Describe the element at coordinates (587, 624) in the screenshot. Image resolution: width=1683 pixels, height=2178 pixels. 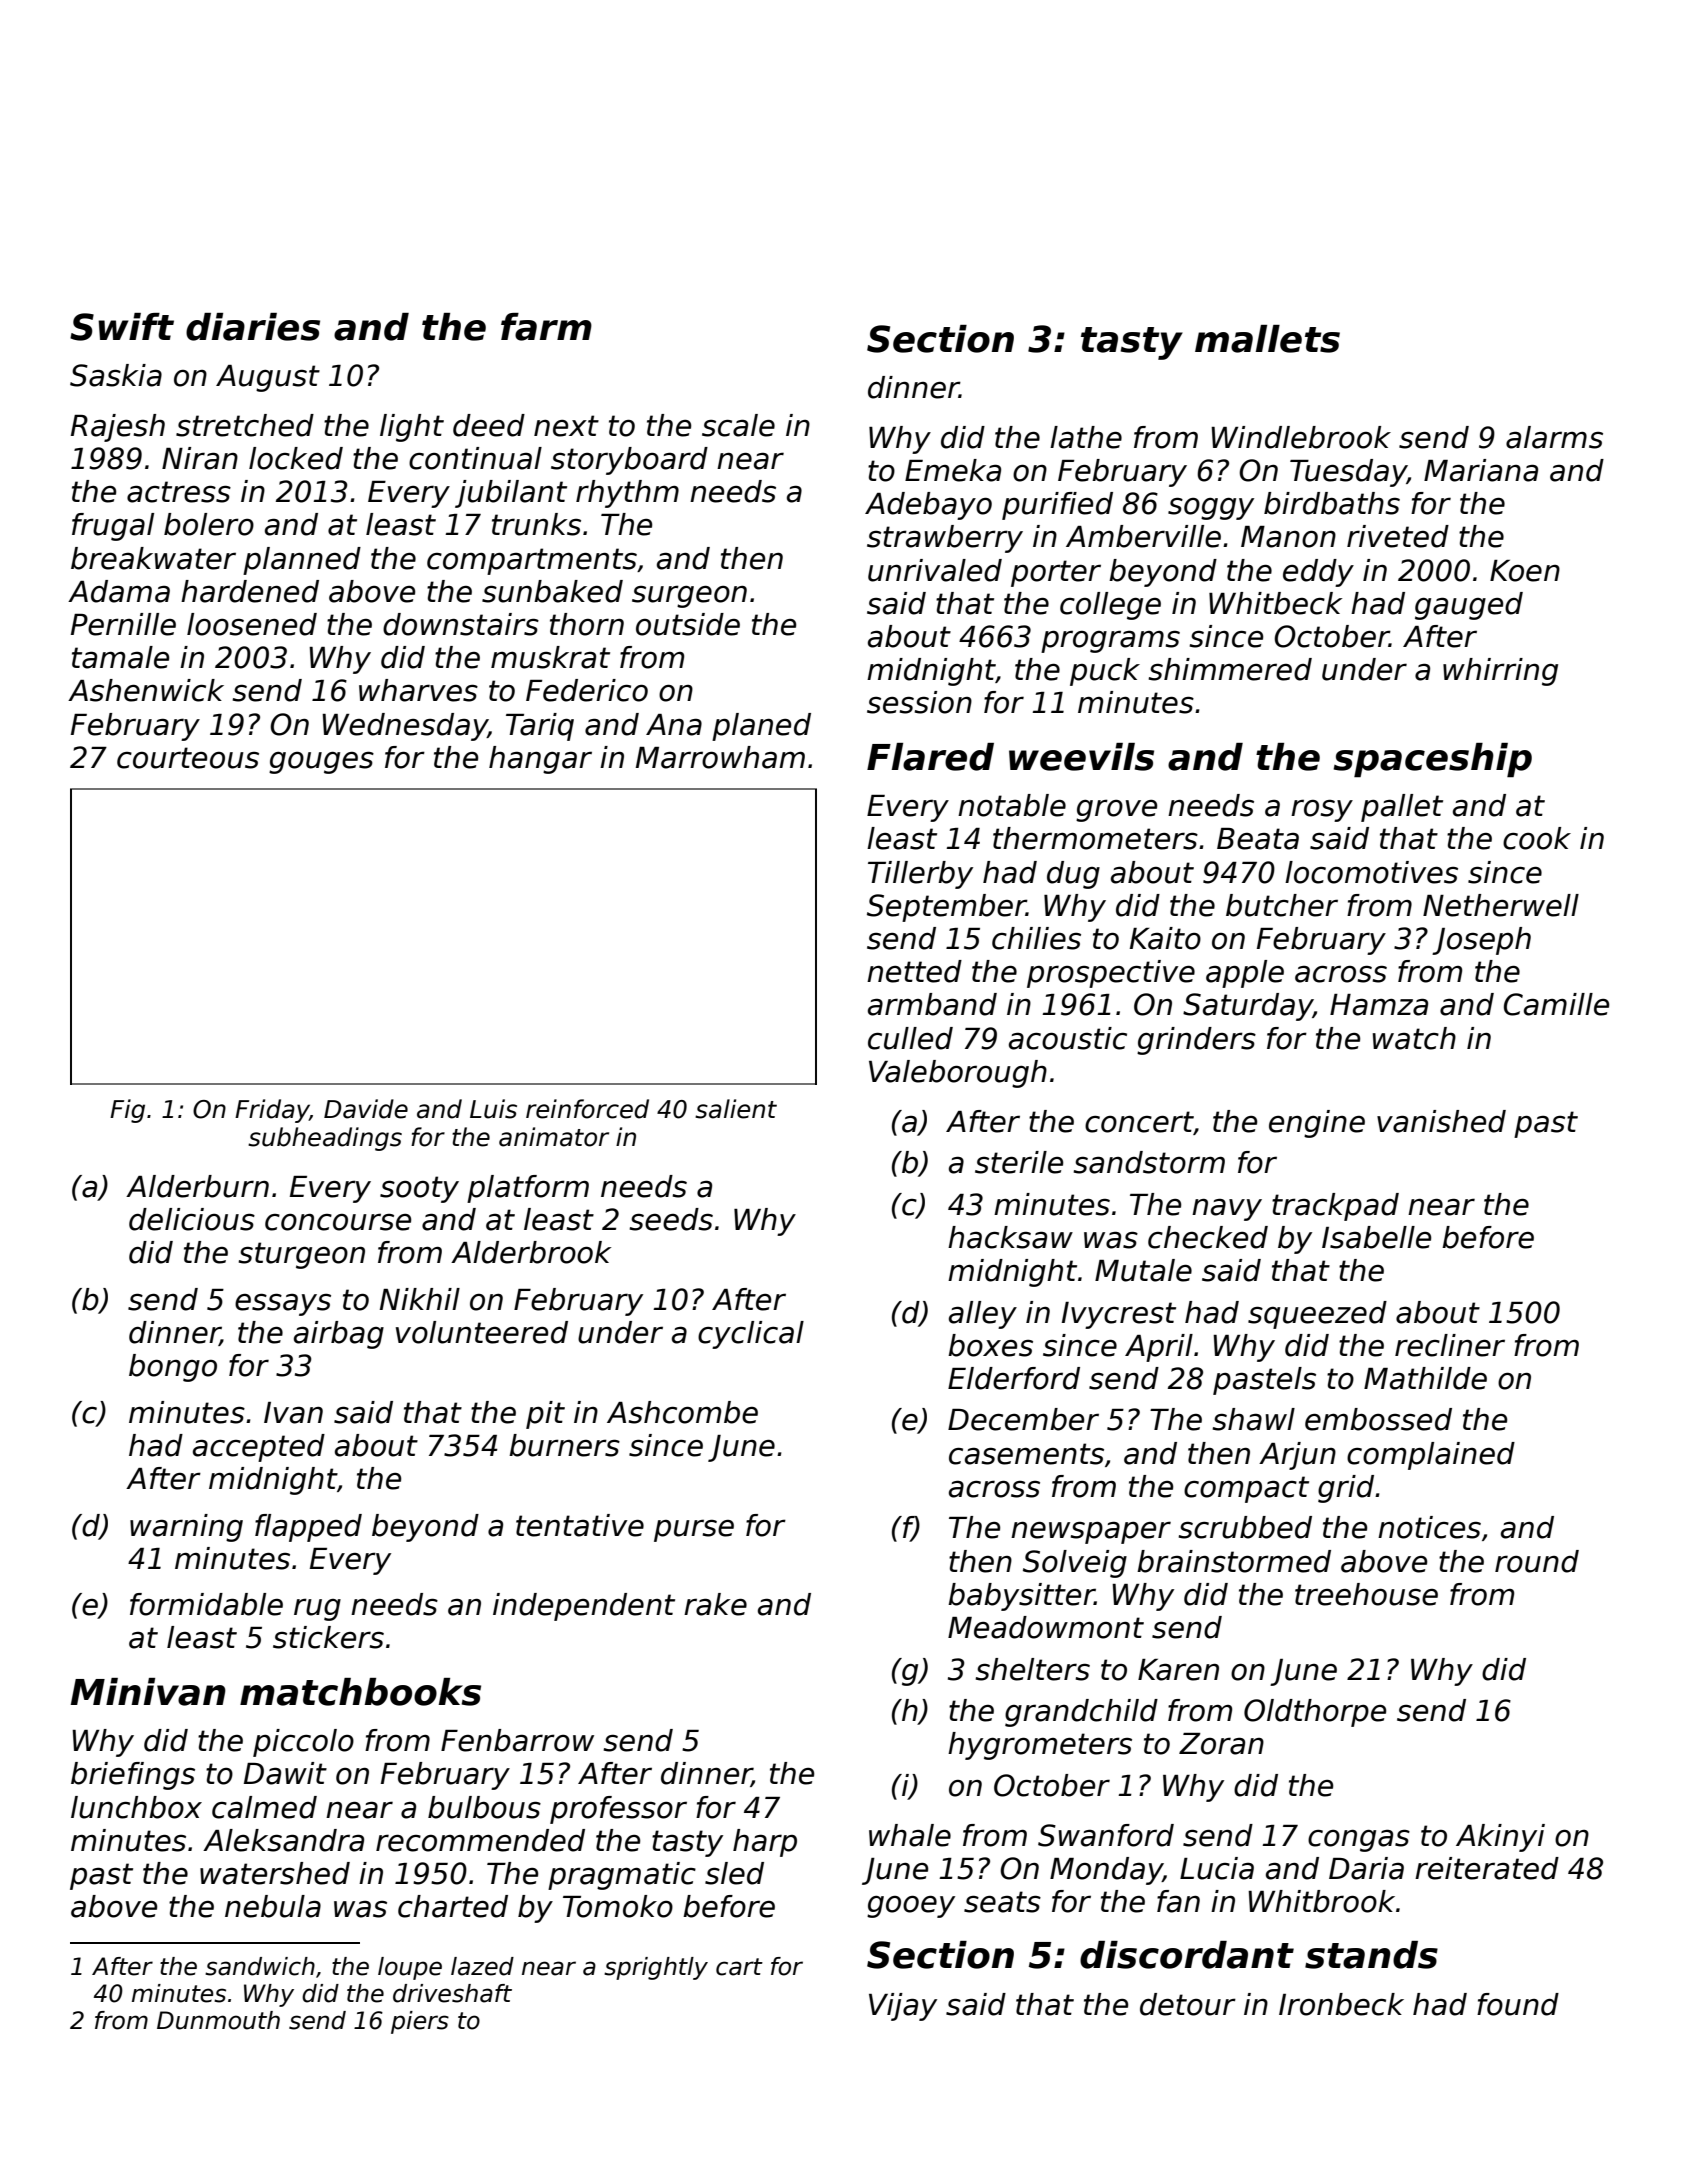
I see `thorn` at that location.
